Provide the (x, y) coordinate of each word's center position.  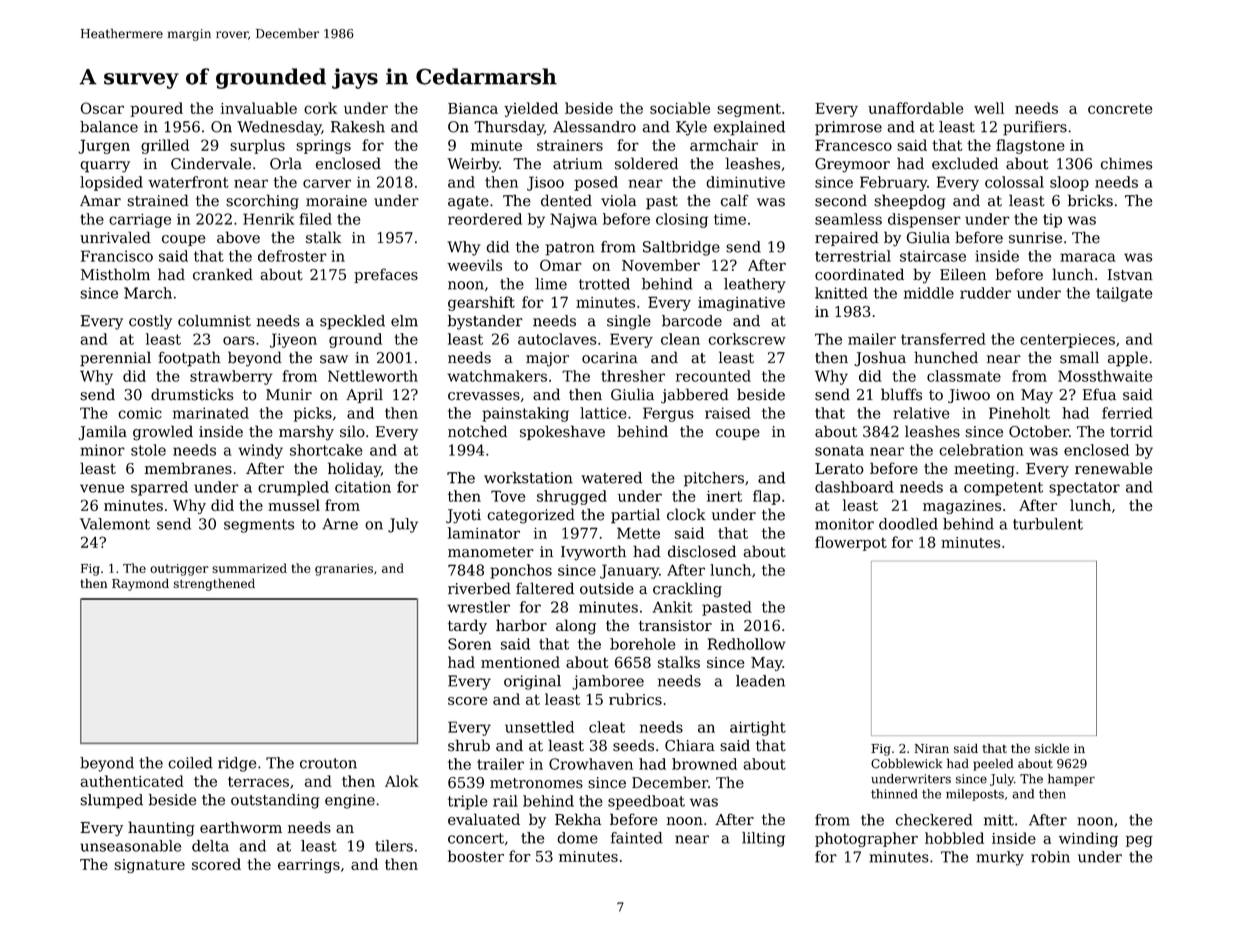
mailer (872, 339)
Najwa (573, 220)
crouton (328, 763)
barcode (692, 321)
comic (140, 413)
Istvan (1130, 275)
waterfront (188, 182)
